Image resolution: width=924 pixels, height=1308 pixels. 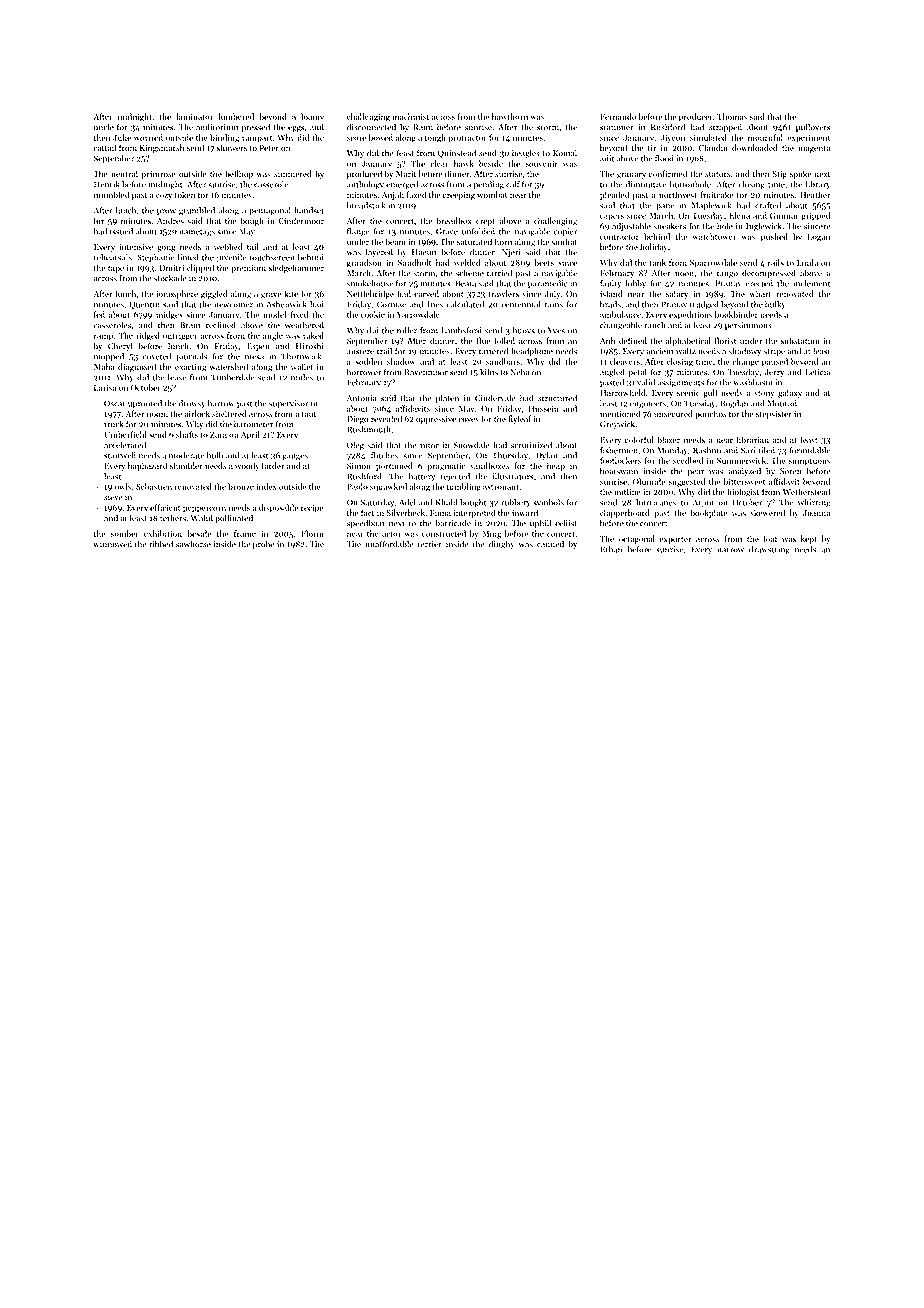 What do you see at coordinates (810, 462) in the screenshot?
I see `sumptuous` at bounding box center [810, 462].
